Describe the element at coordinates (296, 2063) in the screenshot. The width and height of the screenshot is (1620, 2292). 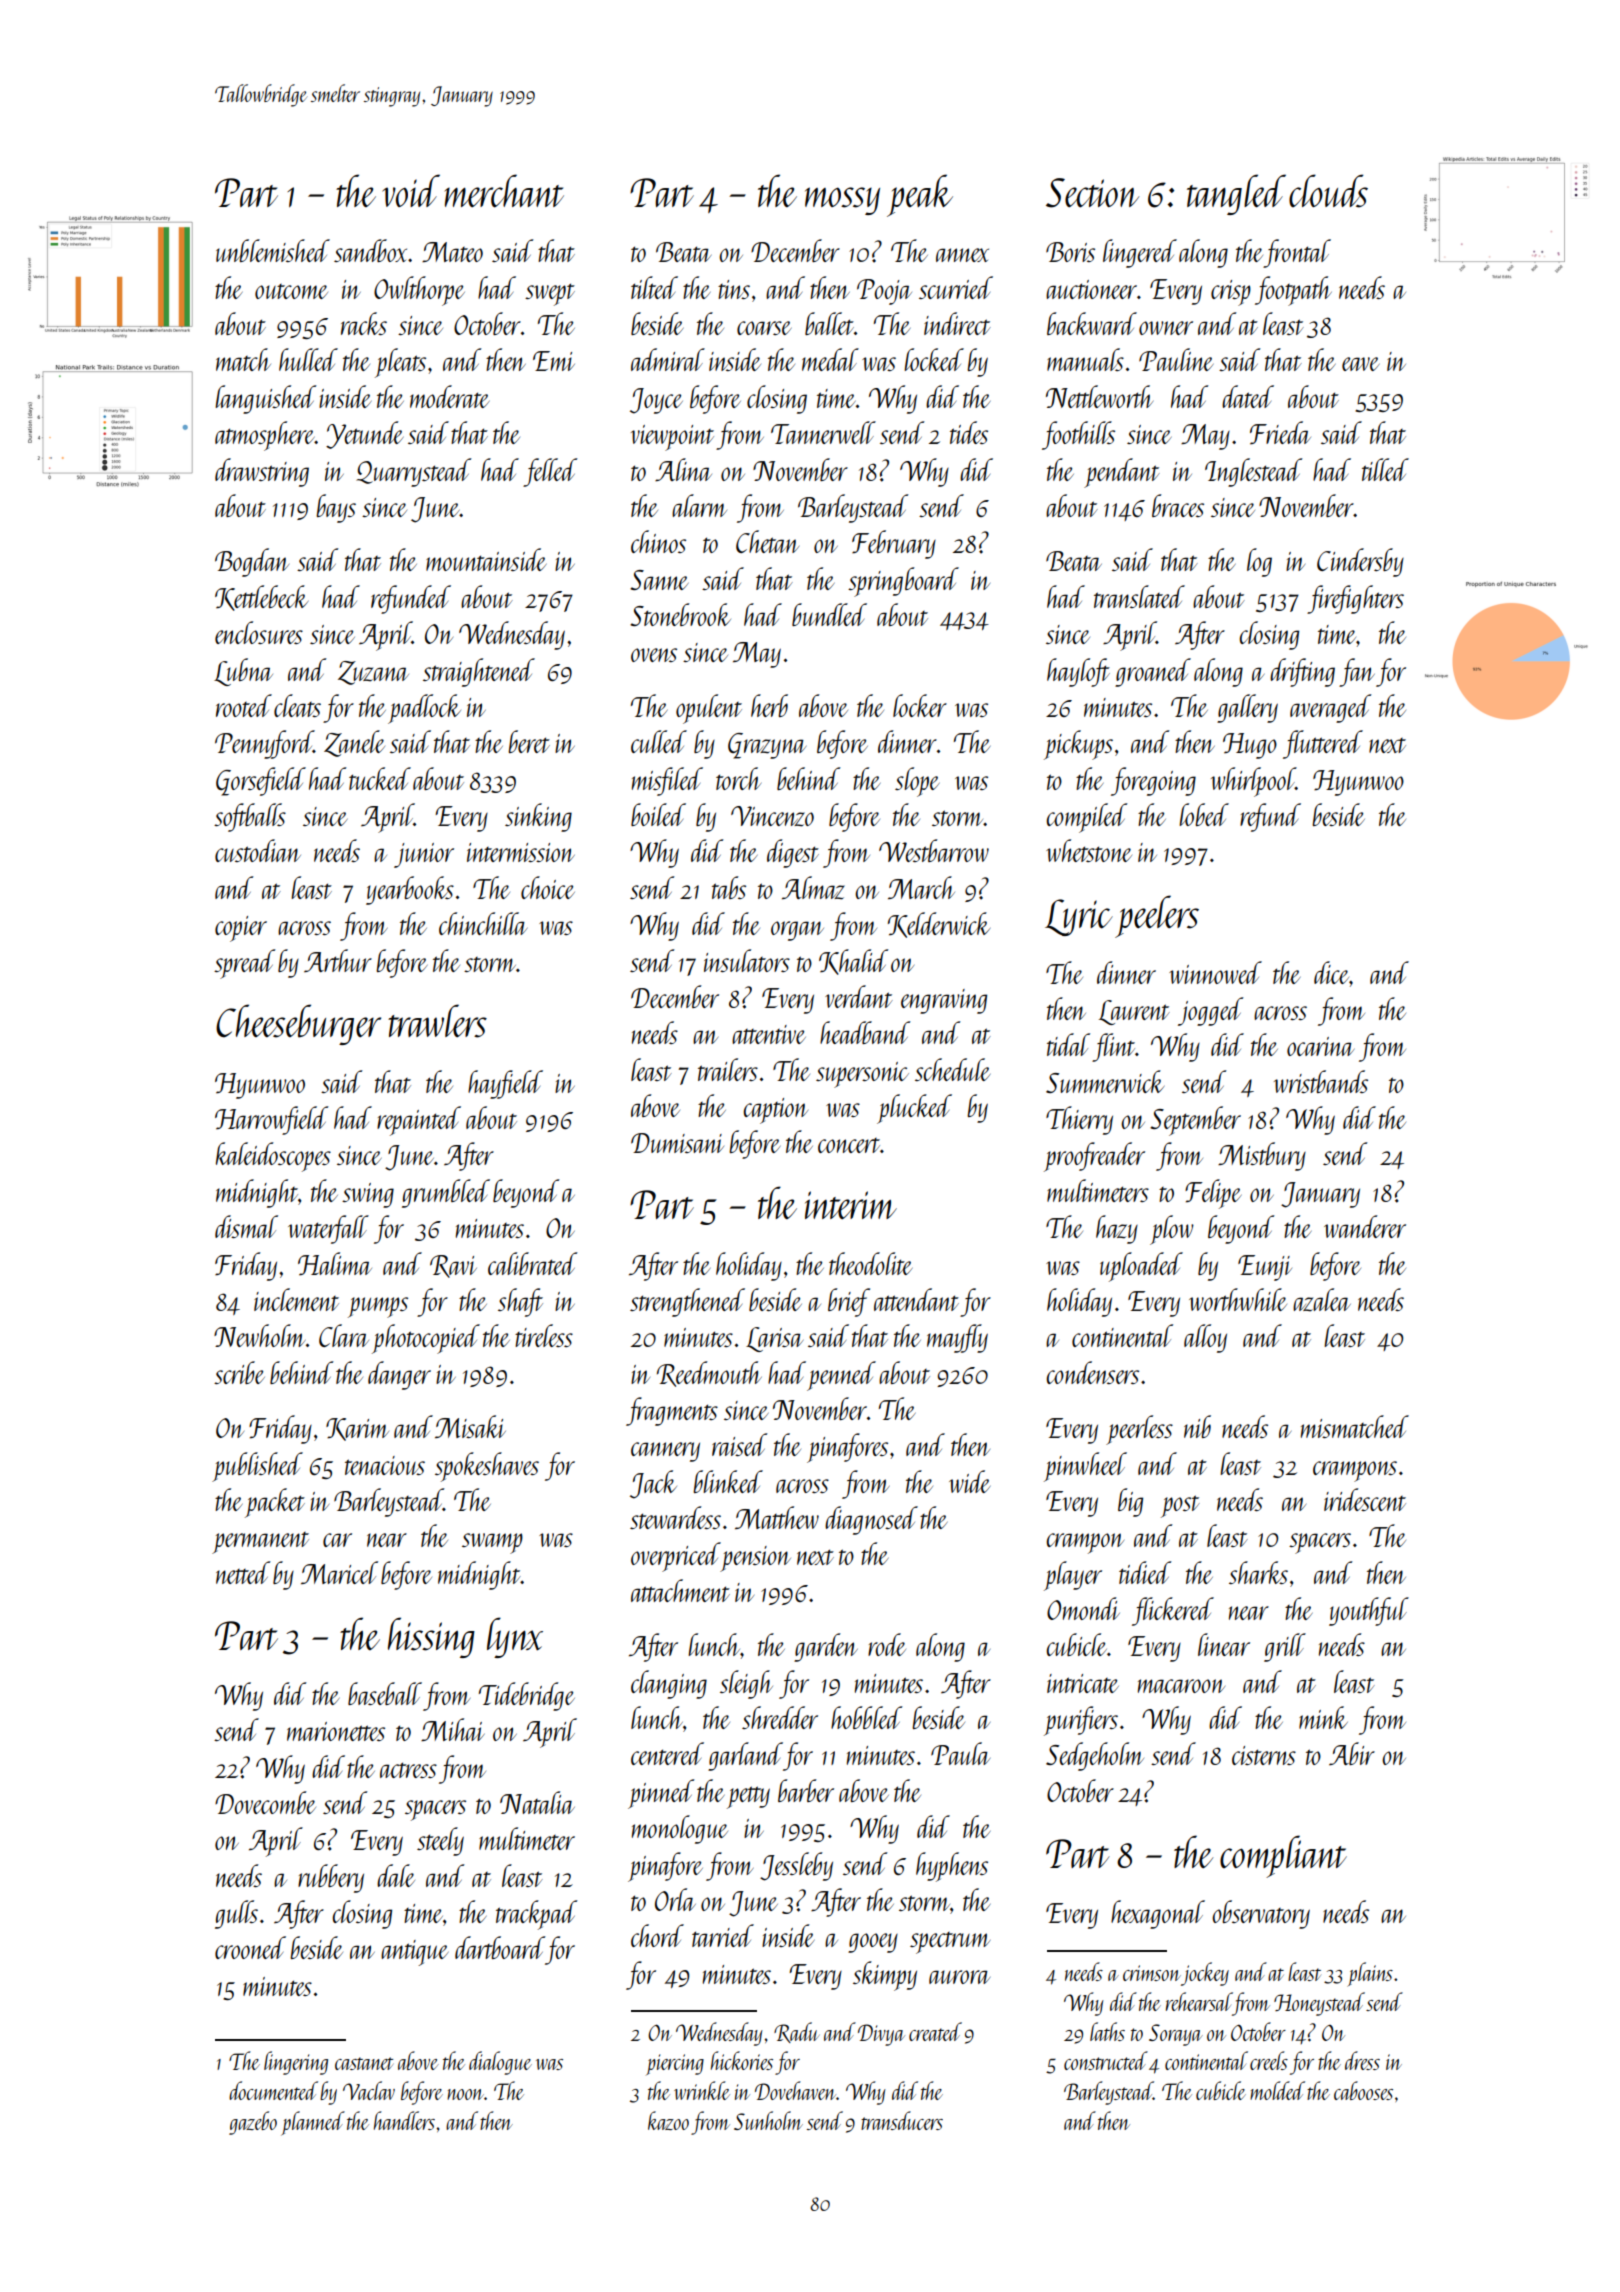
I see `lingering` at that location.
